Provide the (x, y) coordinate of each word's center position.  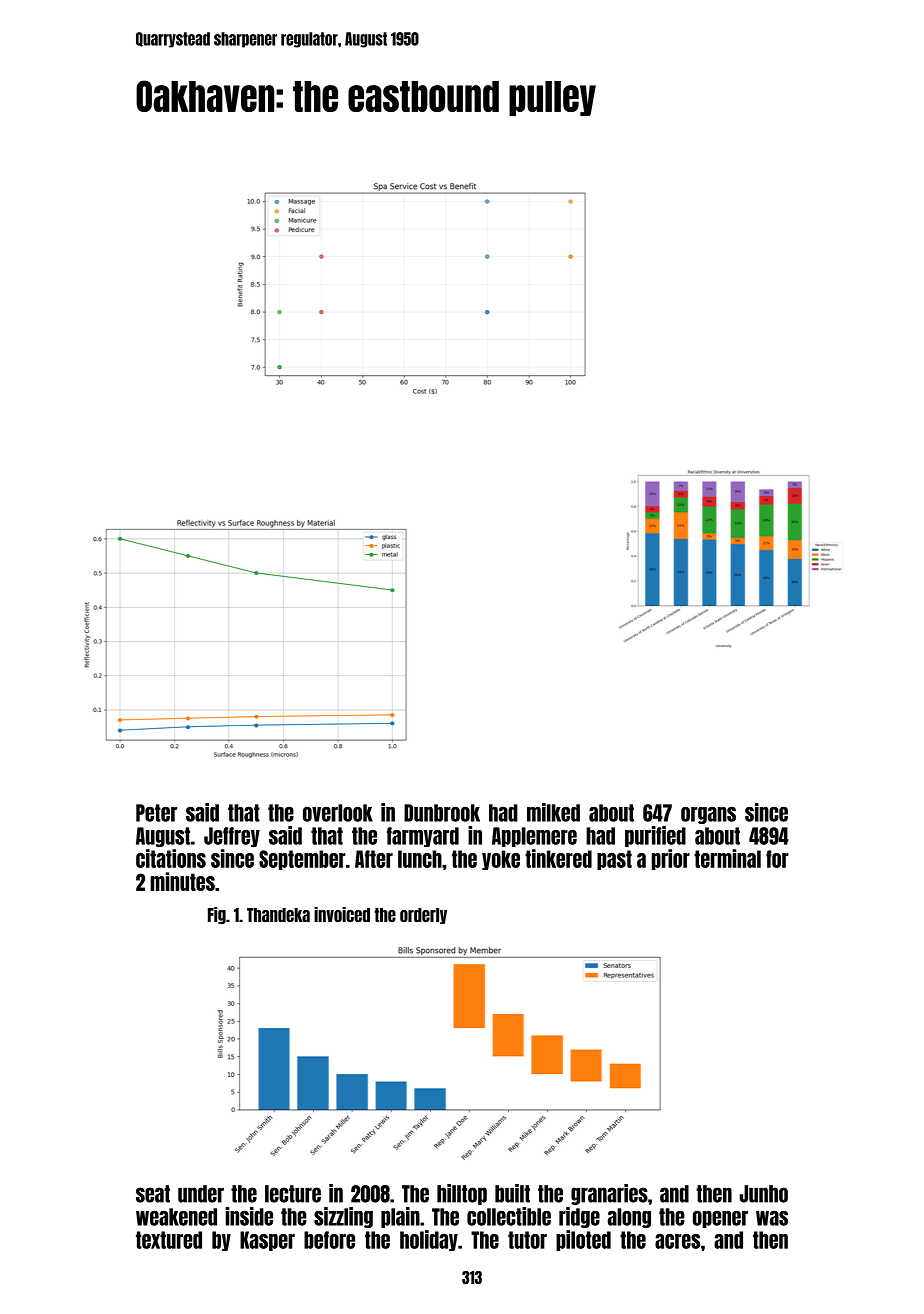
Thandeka (278, 915)
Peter (156, 813)
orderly (423, 916)
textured (169, 1240)
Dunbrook (442, 813)
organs (708, 815)
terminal (727, 858)
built (512, 1193)
